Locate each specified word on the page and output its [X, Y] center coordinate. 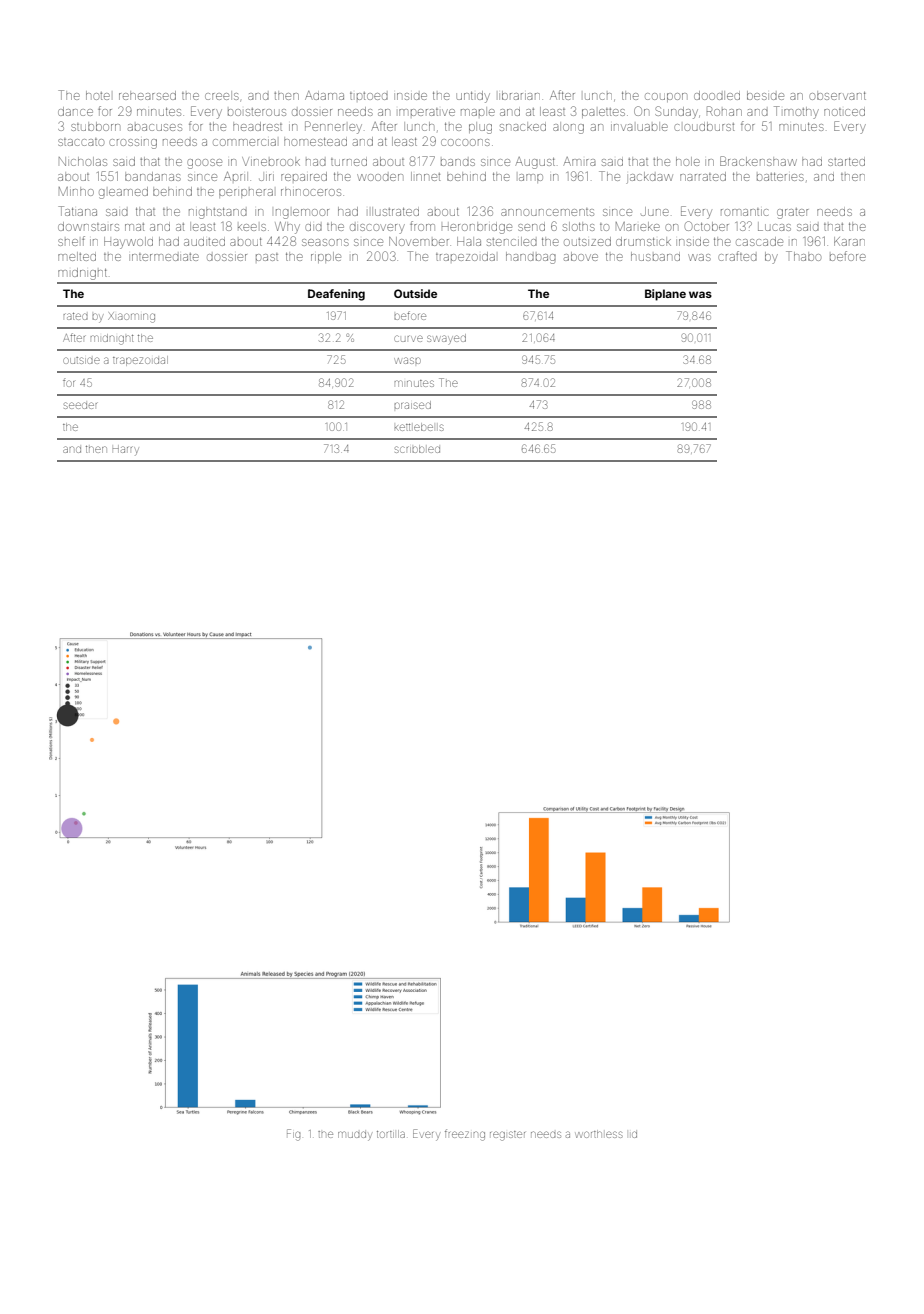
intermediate [164, 257]
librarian [519, 95]
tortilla [391, 1134]
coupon [666, 97]
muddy [355, 1136]
